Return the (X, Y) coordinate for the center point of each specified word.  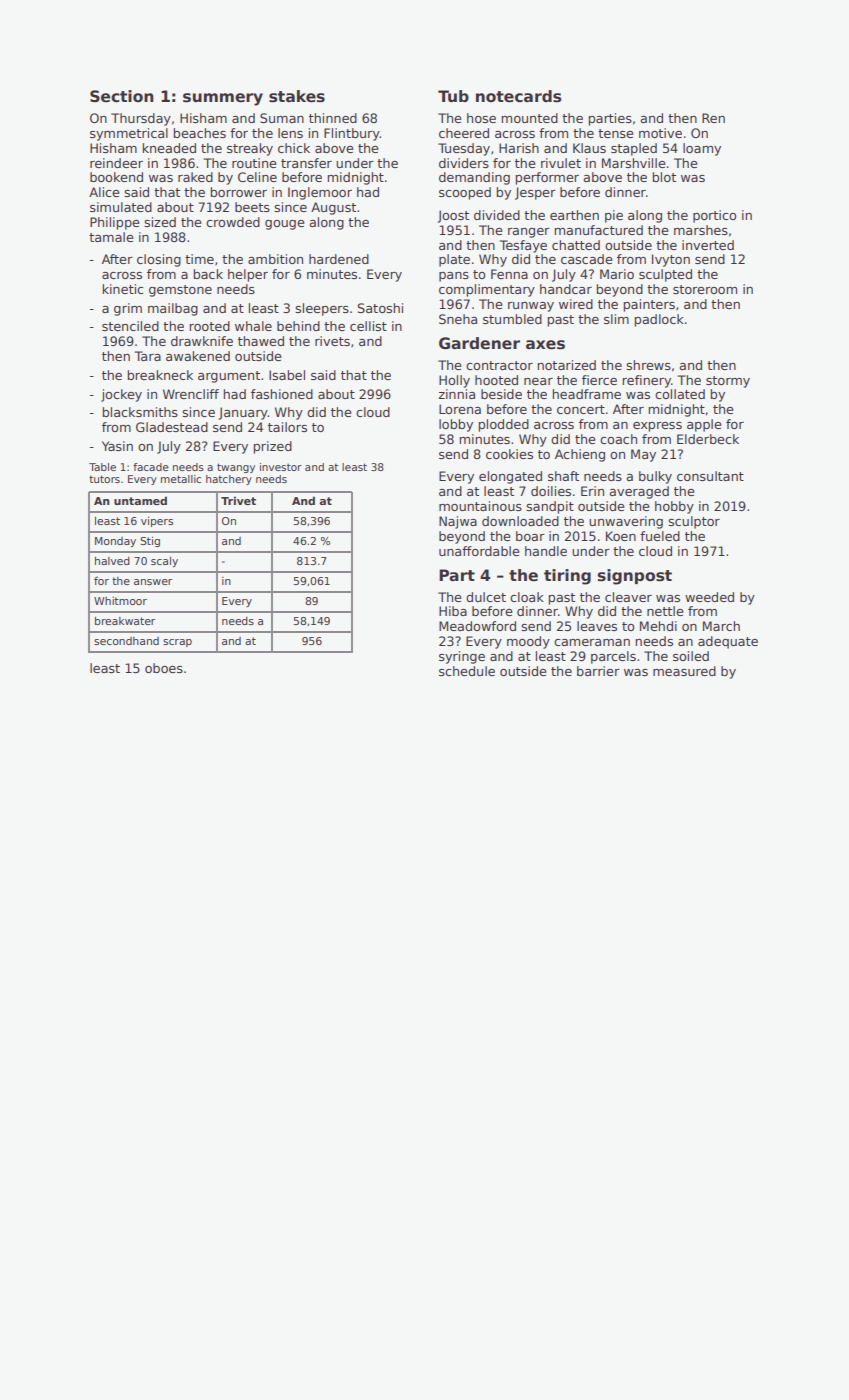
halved (112, 561)
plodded (503, 425)
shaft (563, 476)
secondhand (126, 641)
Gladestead (172, 427)
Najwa (458, 522)
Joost (453, 216)
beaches (199, 133)
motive (660, 133)
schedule (467, 671)
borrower (238, 192)
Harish (519, 148)
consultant (710, 476)
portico (714, 216)
